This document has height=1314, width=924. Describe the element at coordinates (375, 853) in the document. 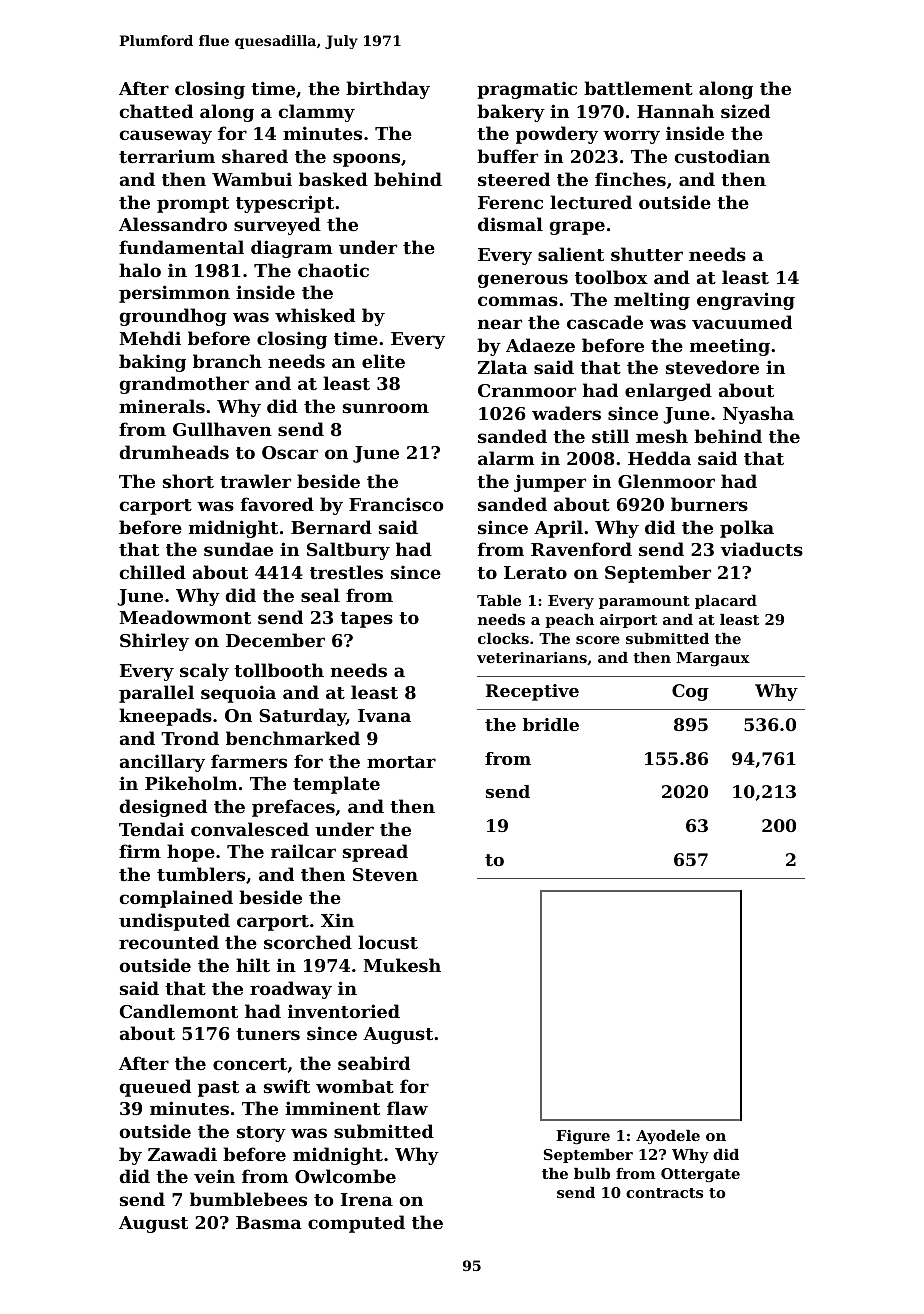

I see `spread` at that location.
